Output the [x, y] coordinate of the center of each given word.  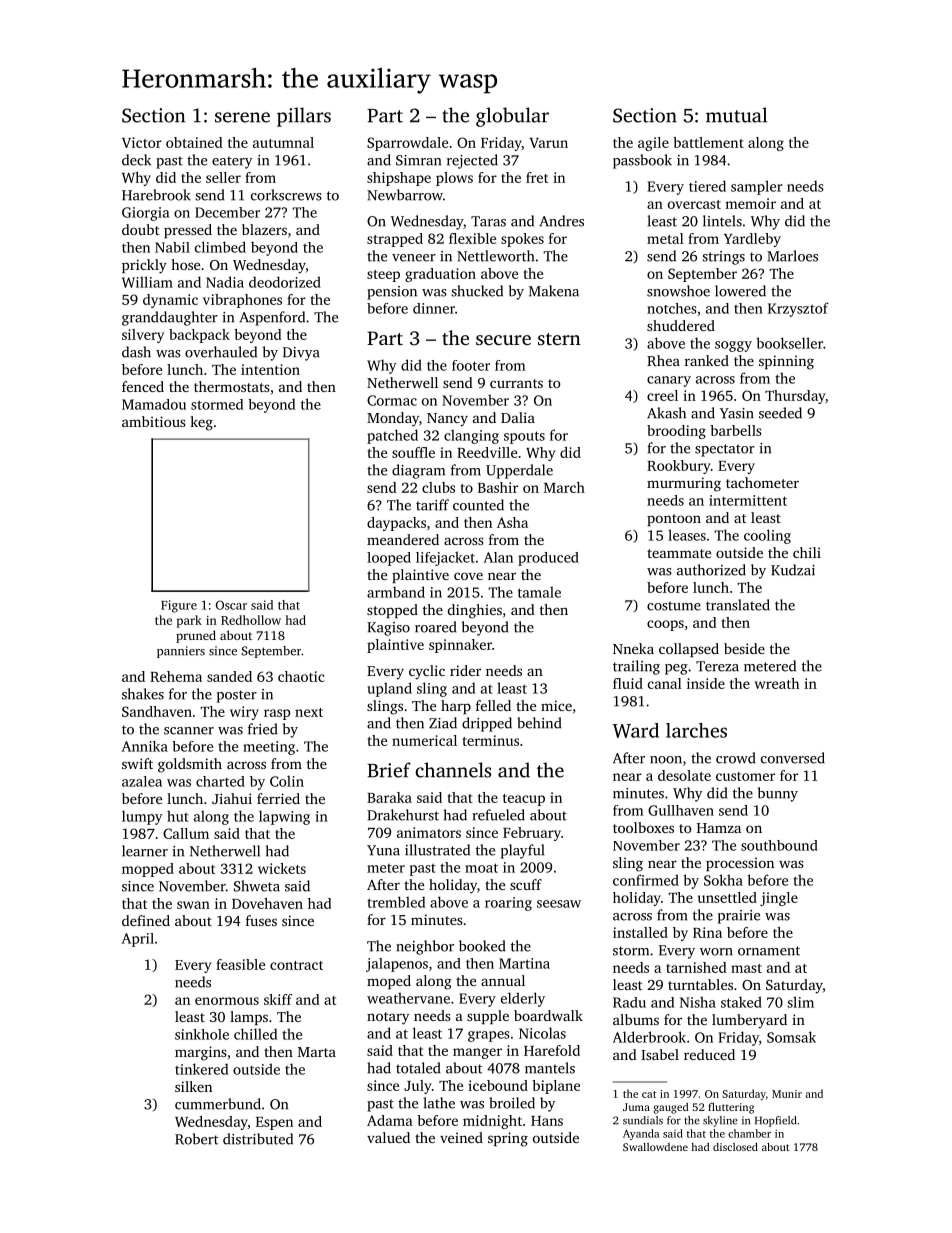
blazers [264, 229]
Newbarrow [405, 195]
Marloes [792, 256]
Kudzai [793, 570]
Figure [179, 606]
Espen [274, 1123]
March [564, 487]
